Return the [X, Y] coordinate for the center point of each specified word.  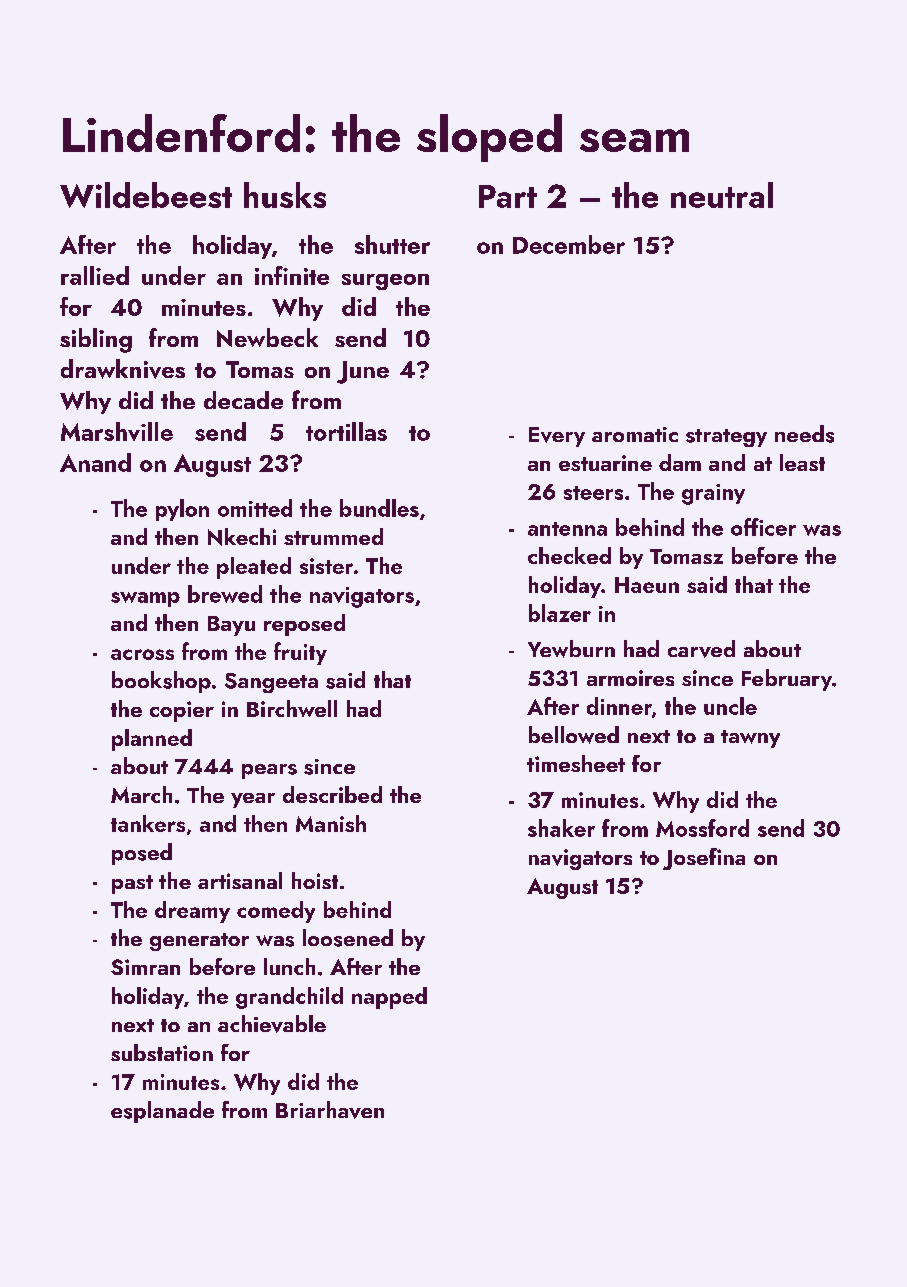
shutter [392, 244]
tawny [750, 739]
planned [152, 740]
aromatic [635, 434]
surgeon [385, 282]
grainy [713, 494]
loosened [348, 938]
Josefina [704, 859]
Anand [95, 462]
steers [593, 493]
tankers [148, 823]
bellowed [574, 735]
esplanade [162, 1112]
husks [285, 195]
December [569, 244]
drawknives [123, 369]
